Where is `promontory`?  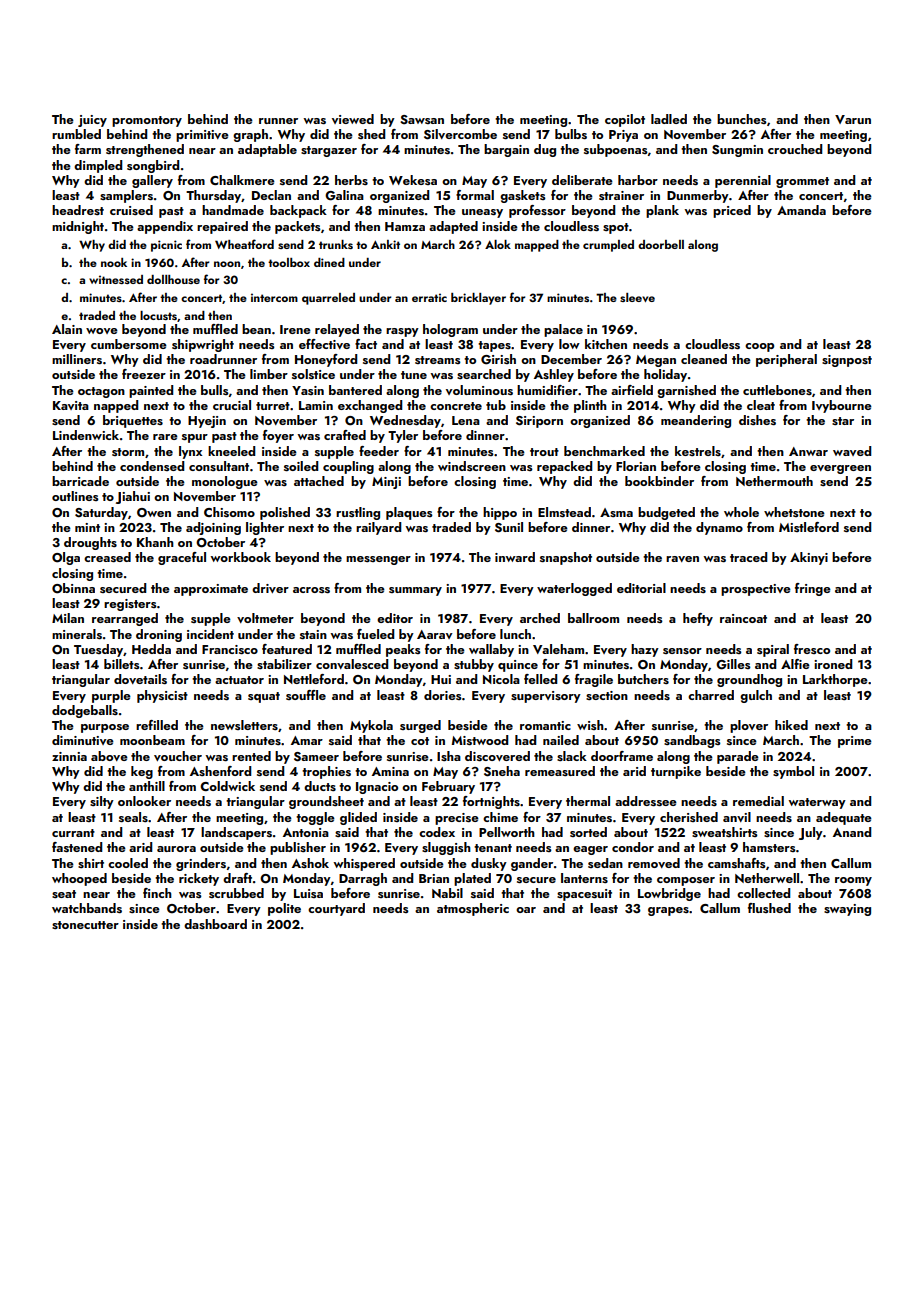
promontory is located at coordinates (147, 121).
